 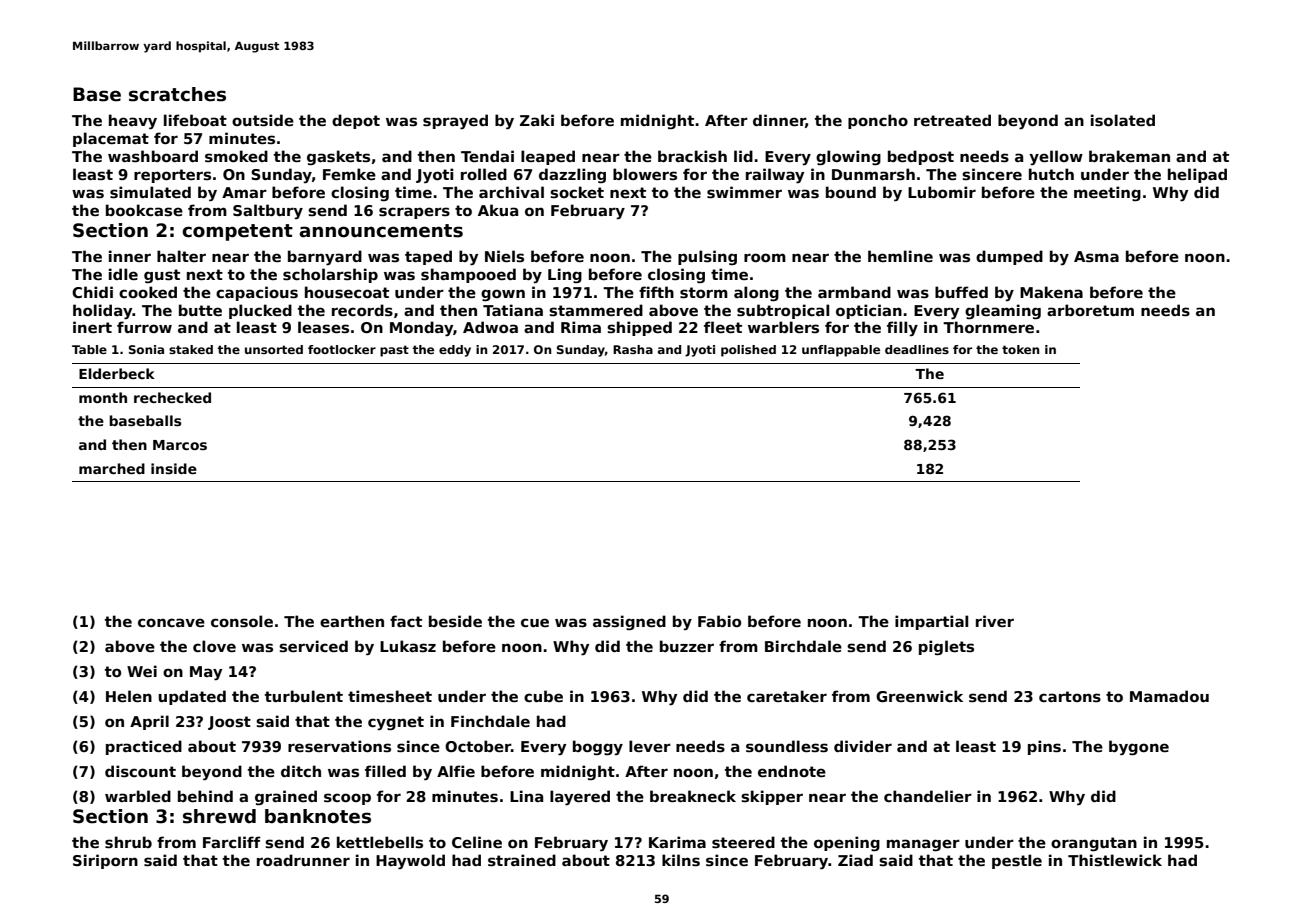 I want to click on heavy, so click(x=133, y=121).
